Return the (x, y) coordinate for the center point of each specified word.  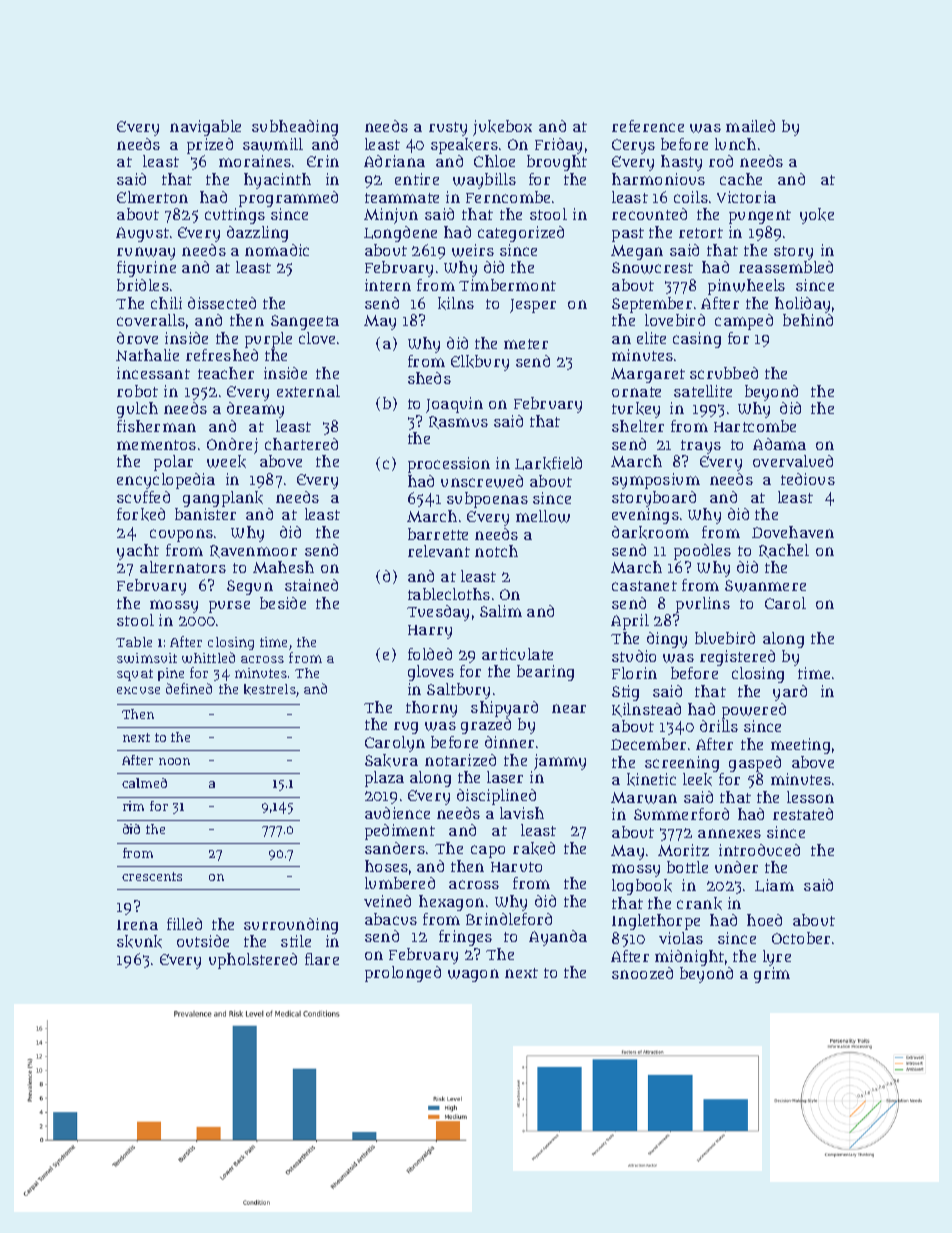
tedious (808, 479)
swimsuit (147, 658)
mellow (543, 516)
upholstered (253, 961)
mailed (750, 126)
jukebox (502, 128)
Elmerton (152, 197)
